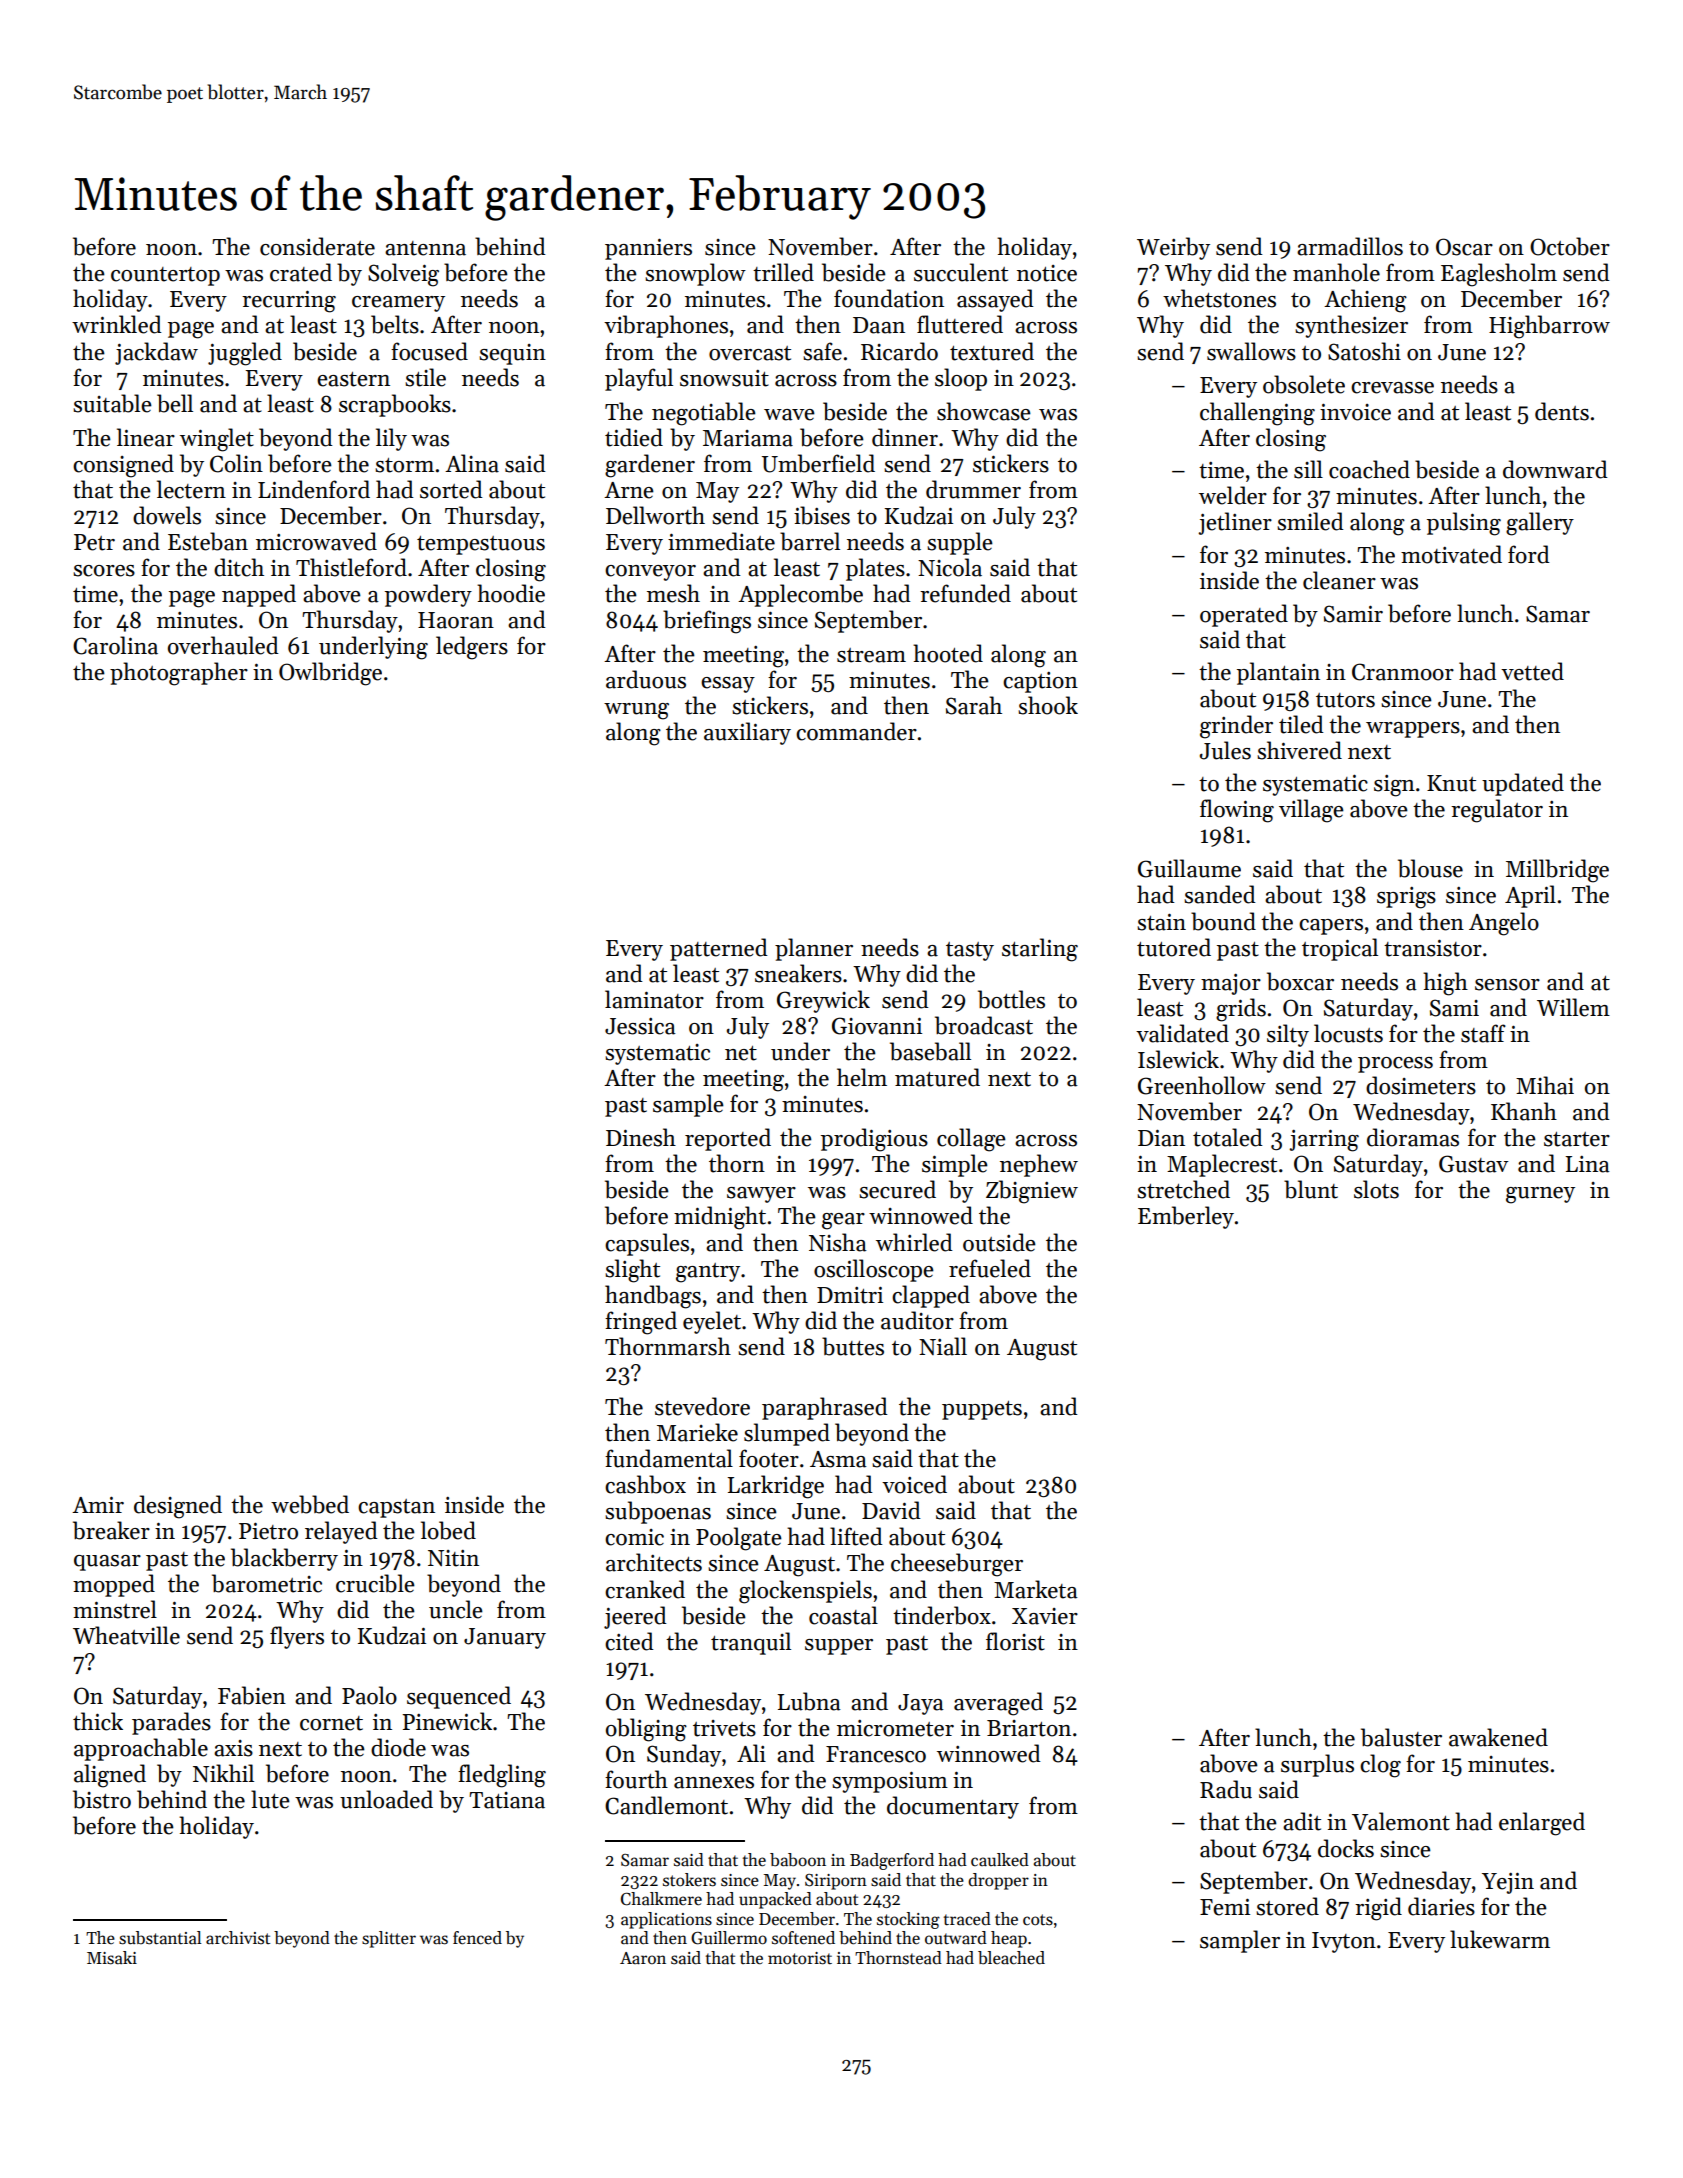 This screenshot has height=2178, width=1683. What do you see at coordinates (165, 276) in the screenshot?
I see `countertop` at bounding box center [165, 276].
